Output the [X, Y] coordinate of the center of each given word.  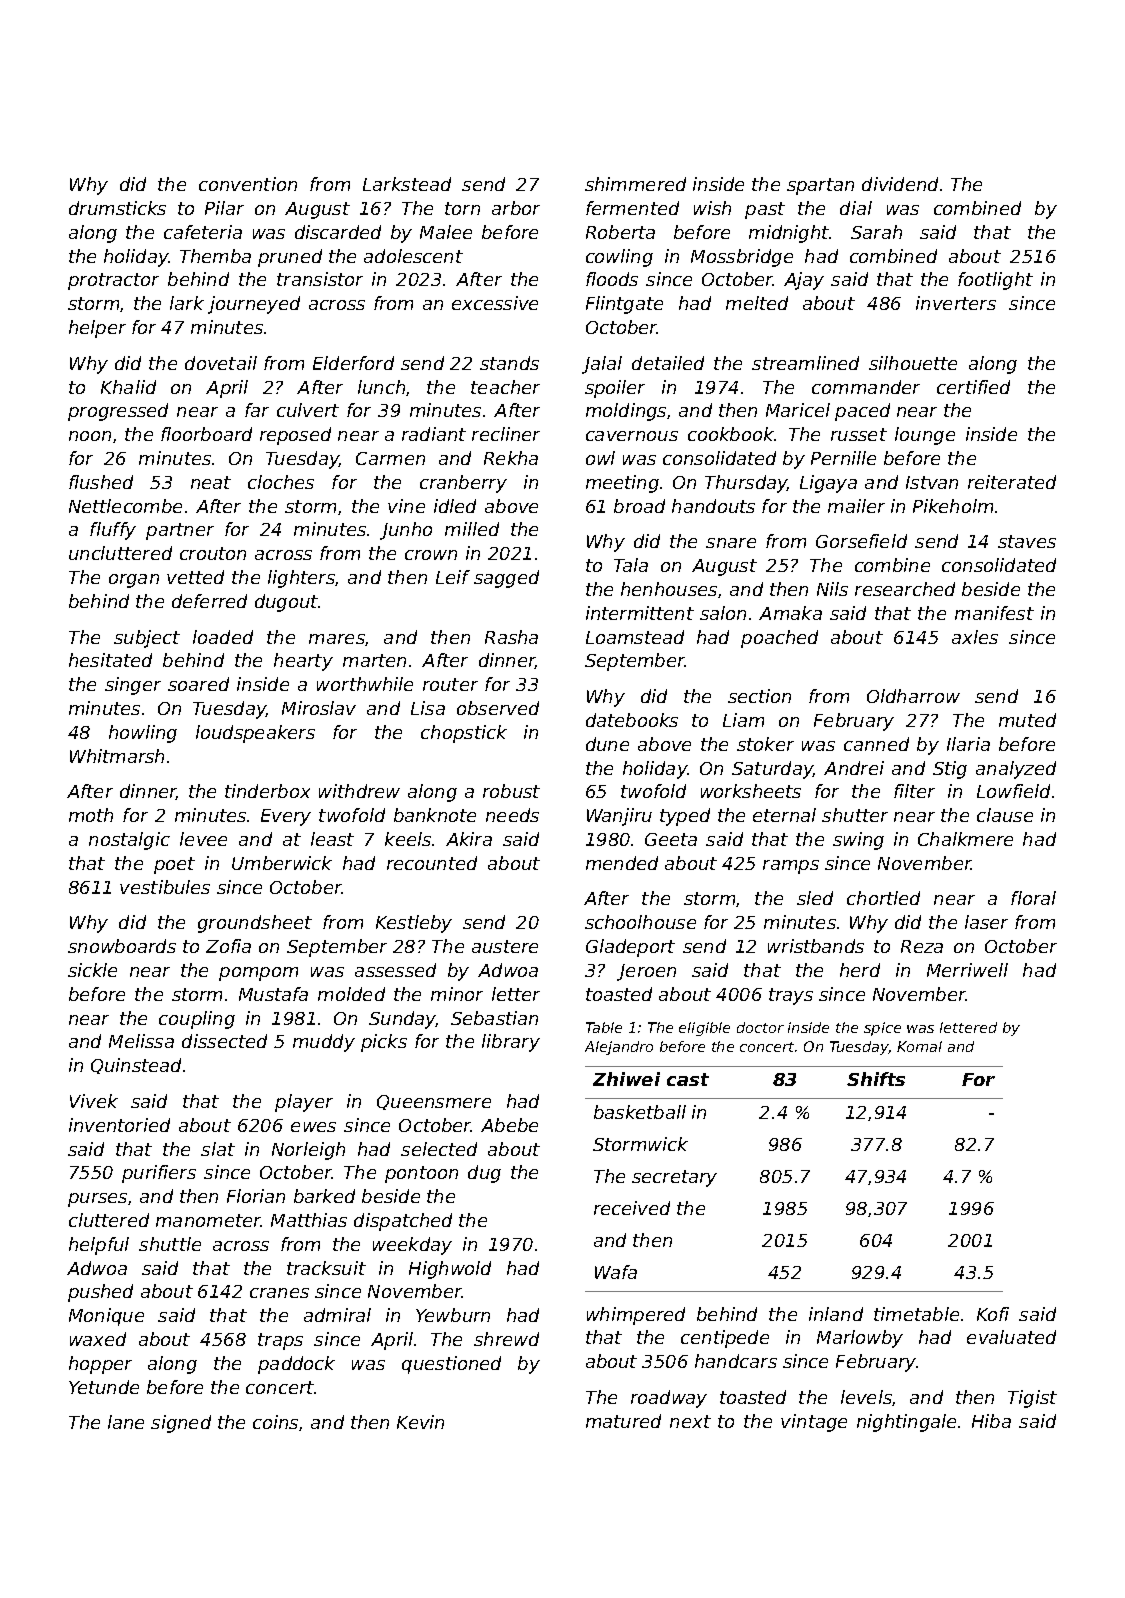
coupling [197, 1020]
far [257, 410]
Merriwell [967, 970]
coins [275, 1422]
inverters [956, 303]
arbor [516, 208]
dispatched [403, 1222]
